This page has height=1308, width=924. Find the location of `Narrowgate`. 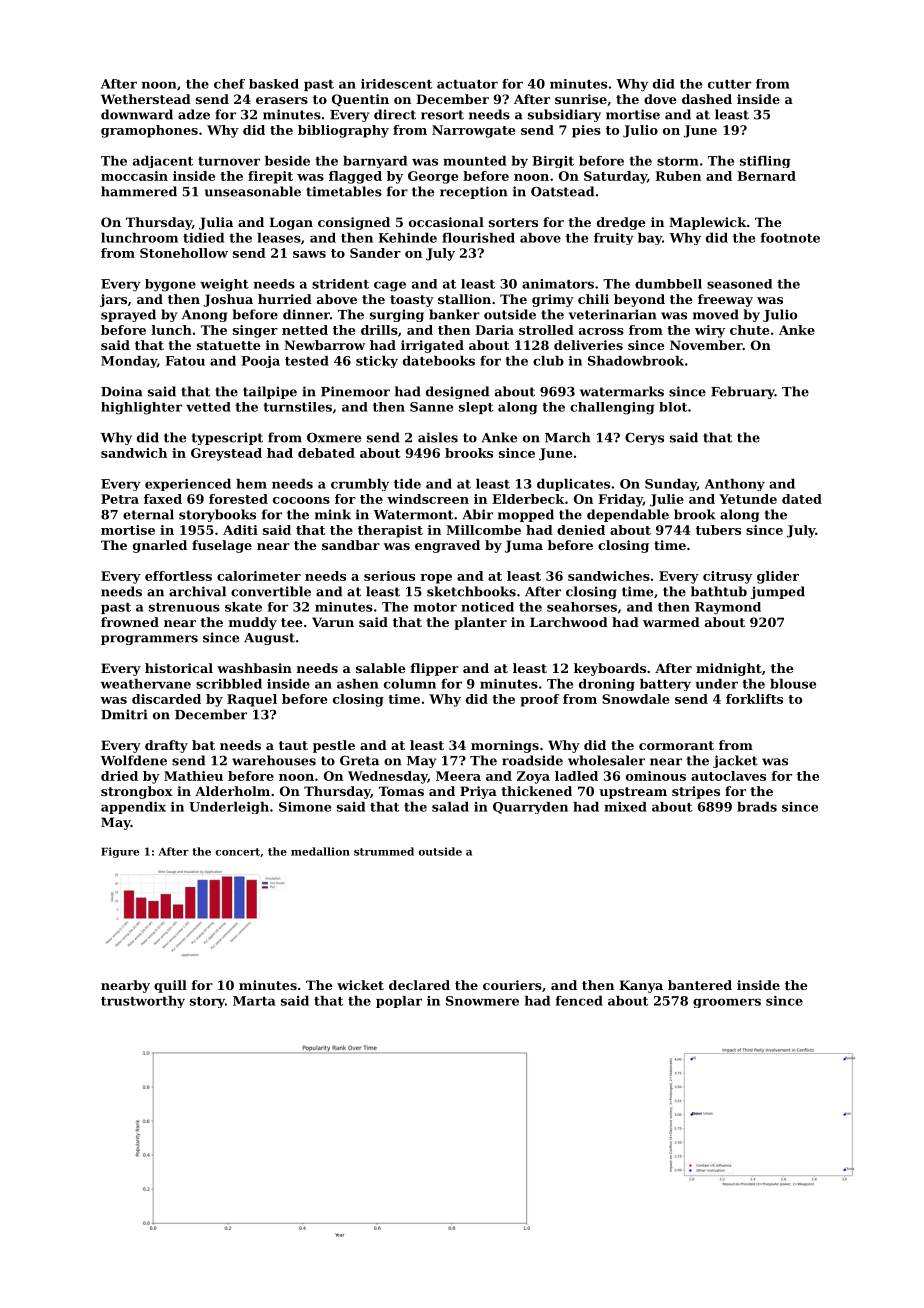

Narrowgate is located at coordinates (473, 131).
